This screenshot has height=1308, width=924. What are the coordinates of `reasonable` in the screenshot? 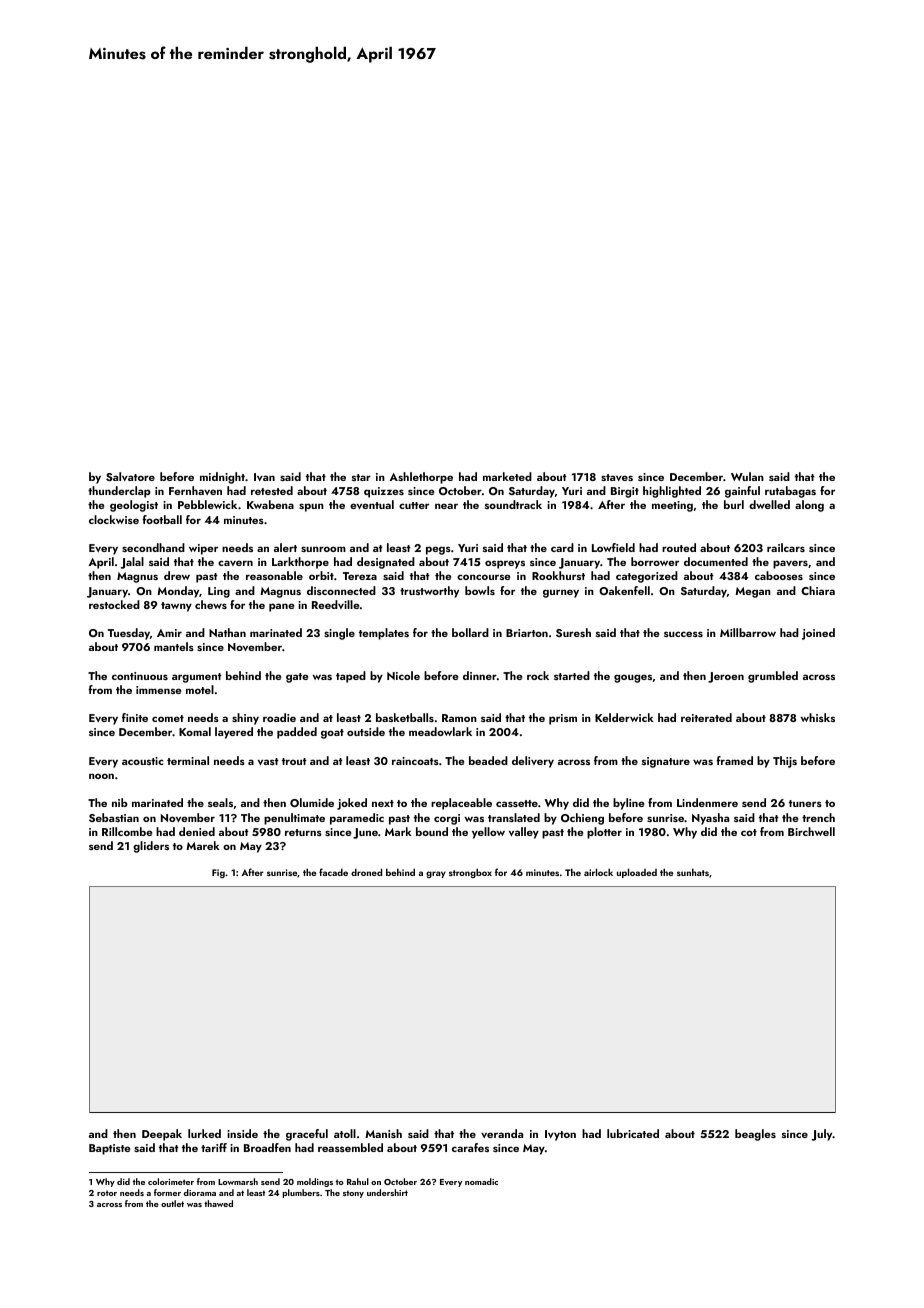 It's located at (274, 575).
